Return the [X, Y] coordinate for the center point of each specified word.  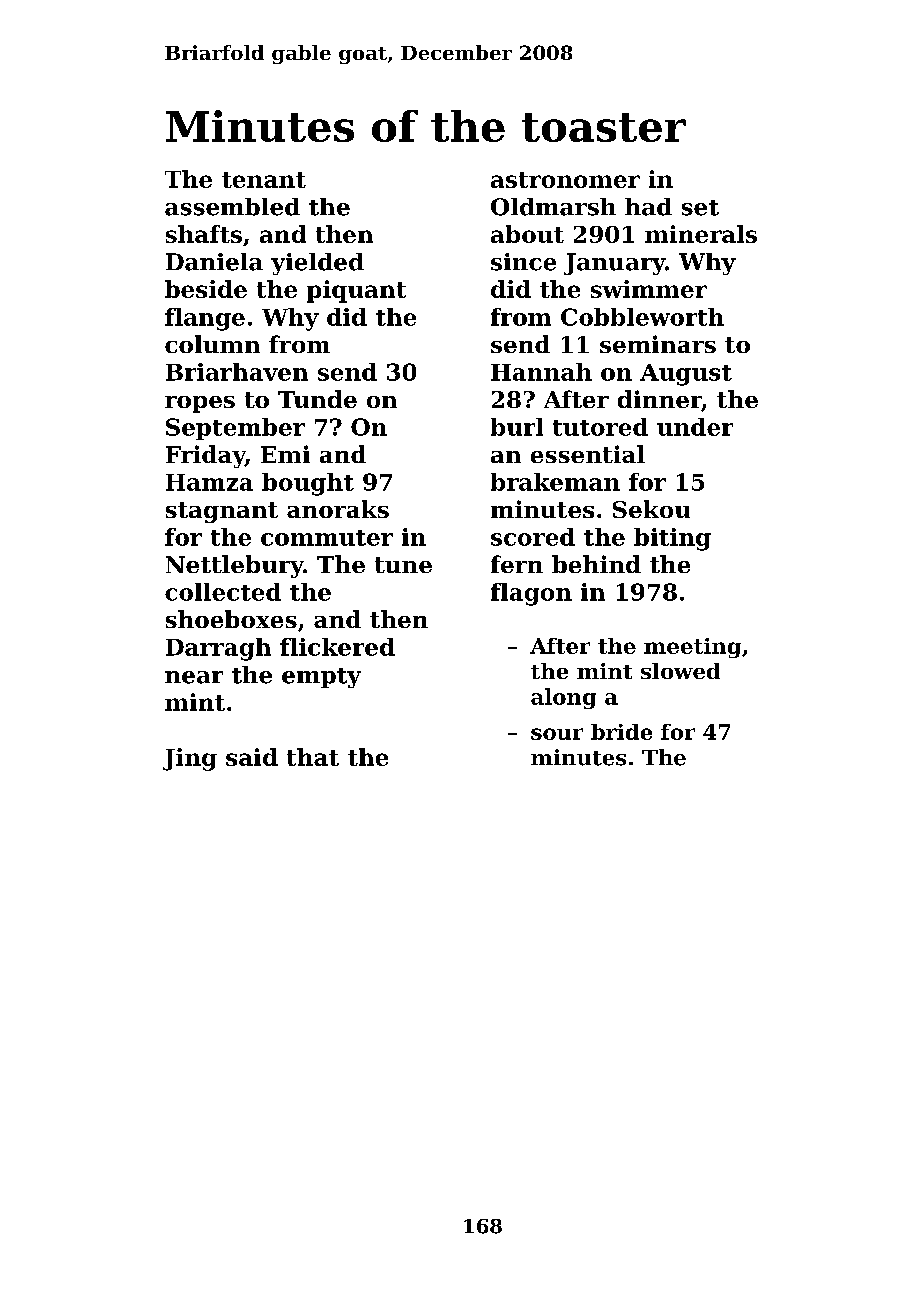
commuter [327, 538]
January [614, 264]
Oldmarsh [553, 207]
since [523, 262]
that [313, 757]
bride [621, 732]
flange [205, 319]
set [700, 208]
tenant [264, 180]
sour [557, 734]
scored [533, 537]
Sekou [651, 509]
